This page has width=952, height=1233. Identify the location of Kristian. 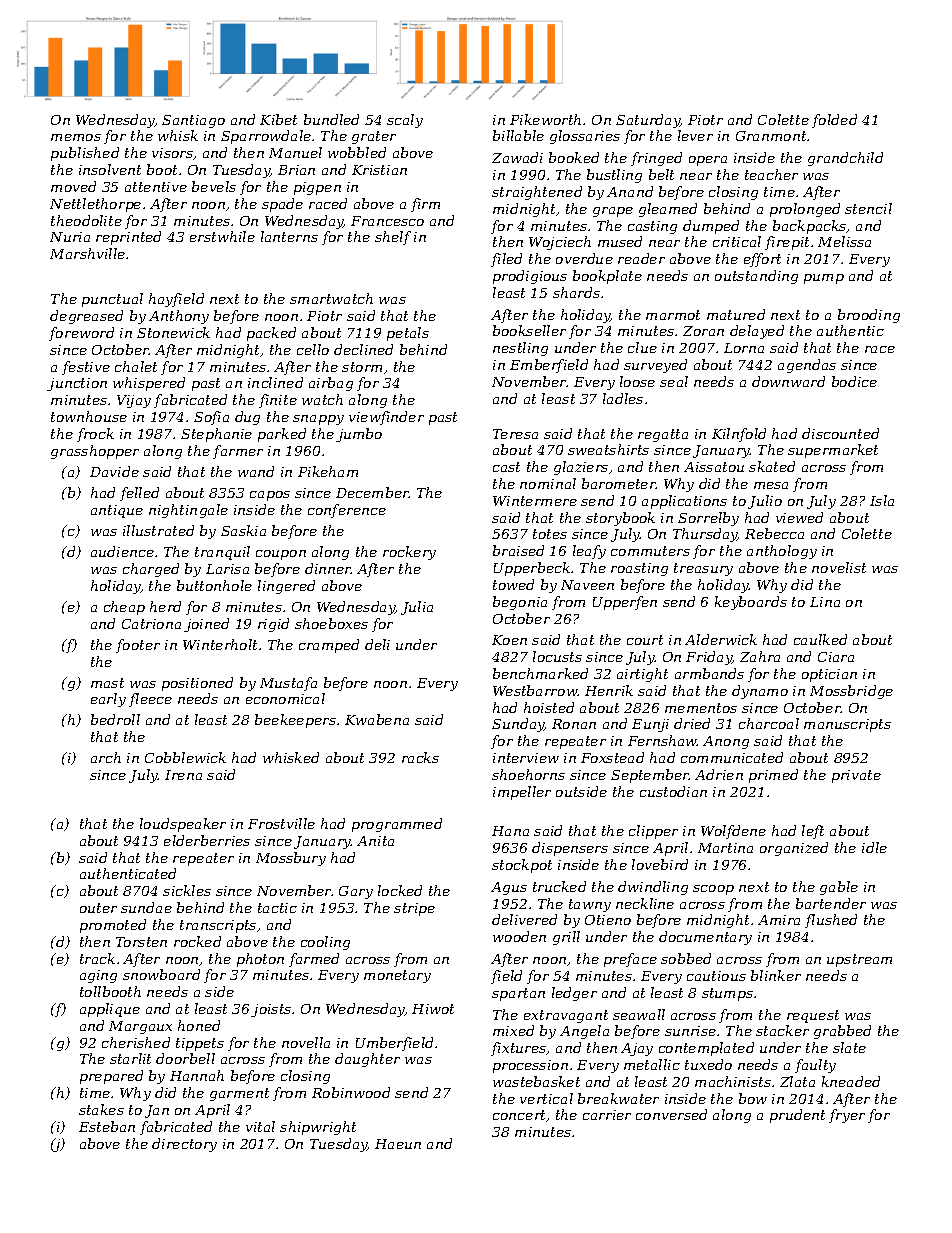
(379, 170).
